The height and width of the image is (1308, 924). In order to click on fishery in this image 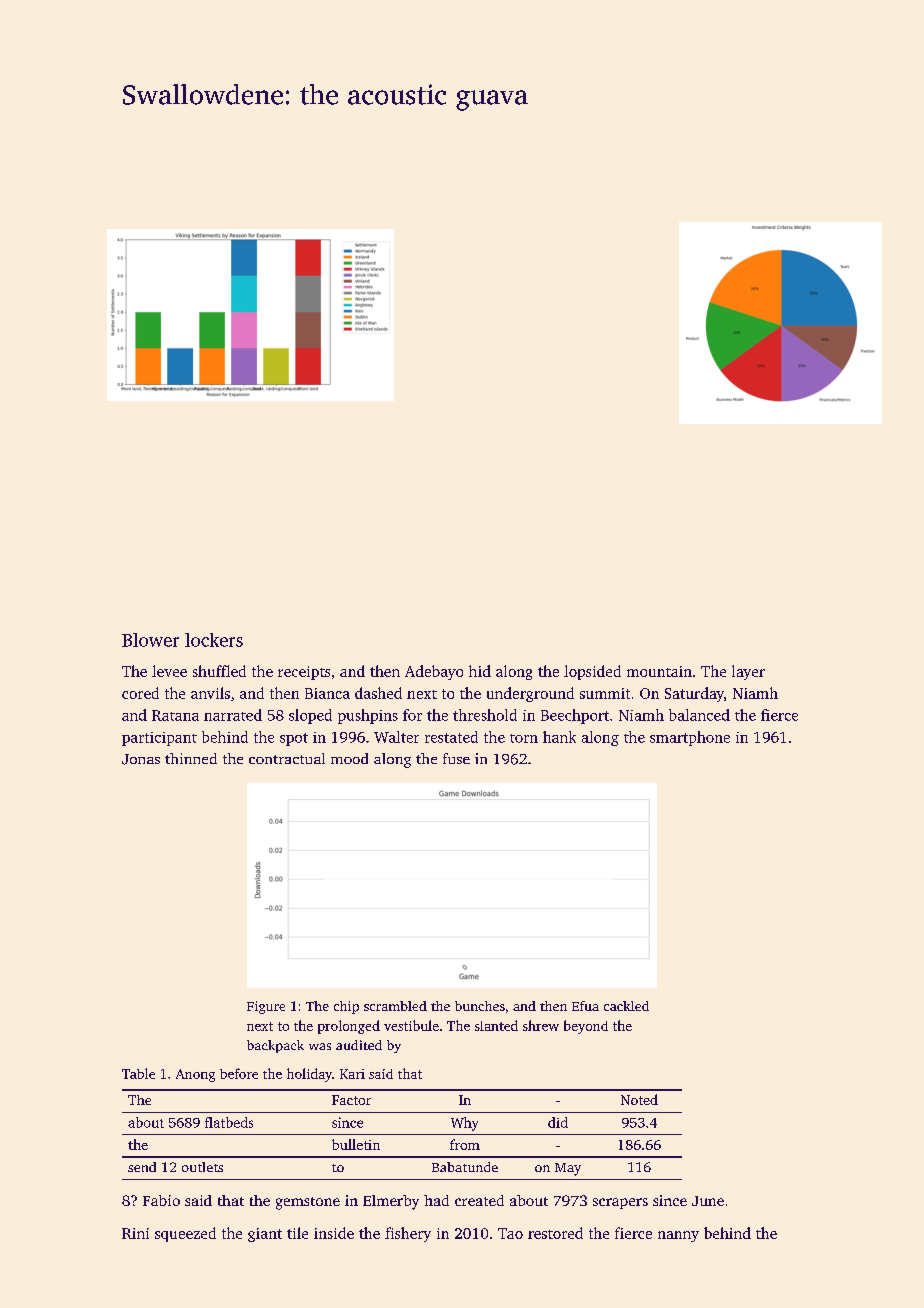, I will do `click(408, 1234)`.
